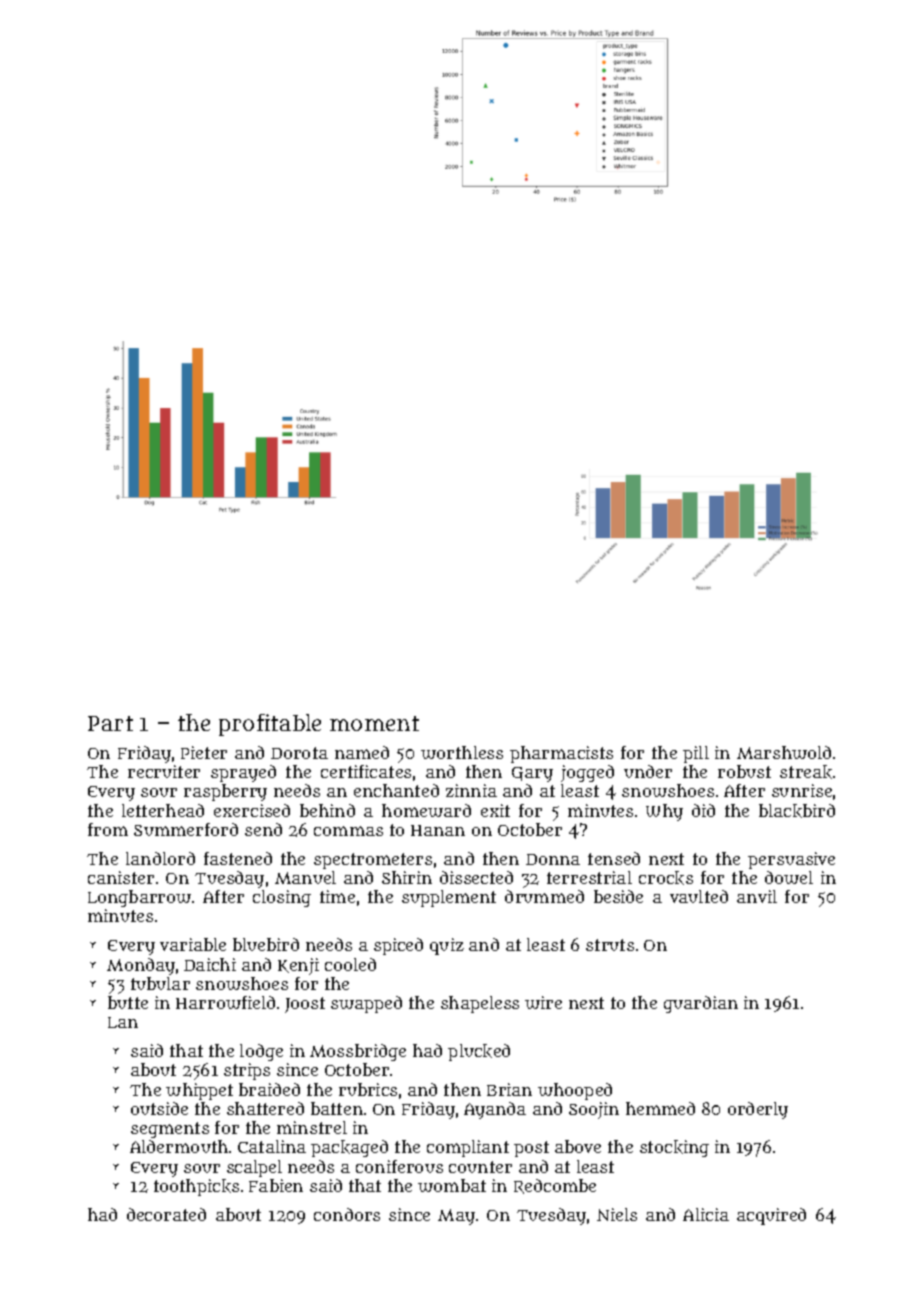  I want to click on pill, so click(696, 754).
